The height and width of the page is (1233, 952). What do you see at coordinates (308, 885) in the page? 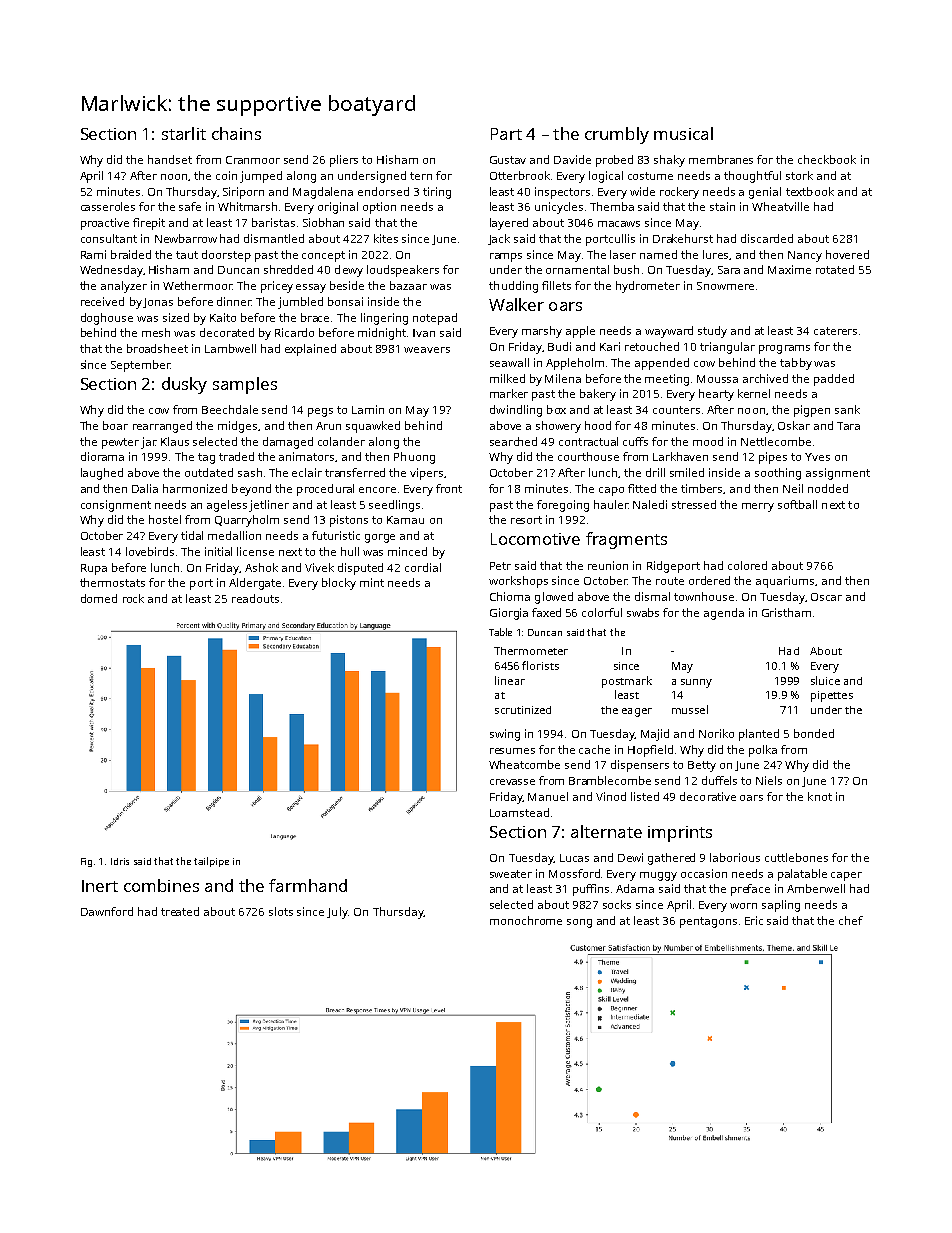
I see `farmhand` at bounding box center [308, 885].
